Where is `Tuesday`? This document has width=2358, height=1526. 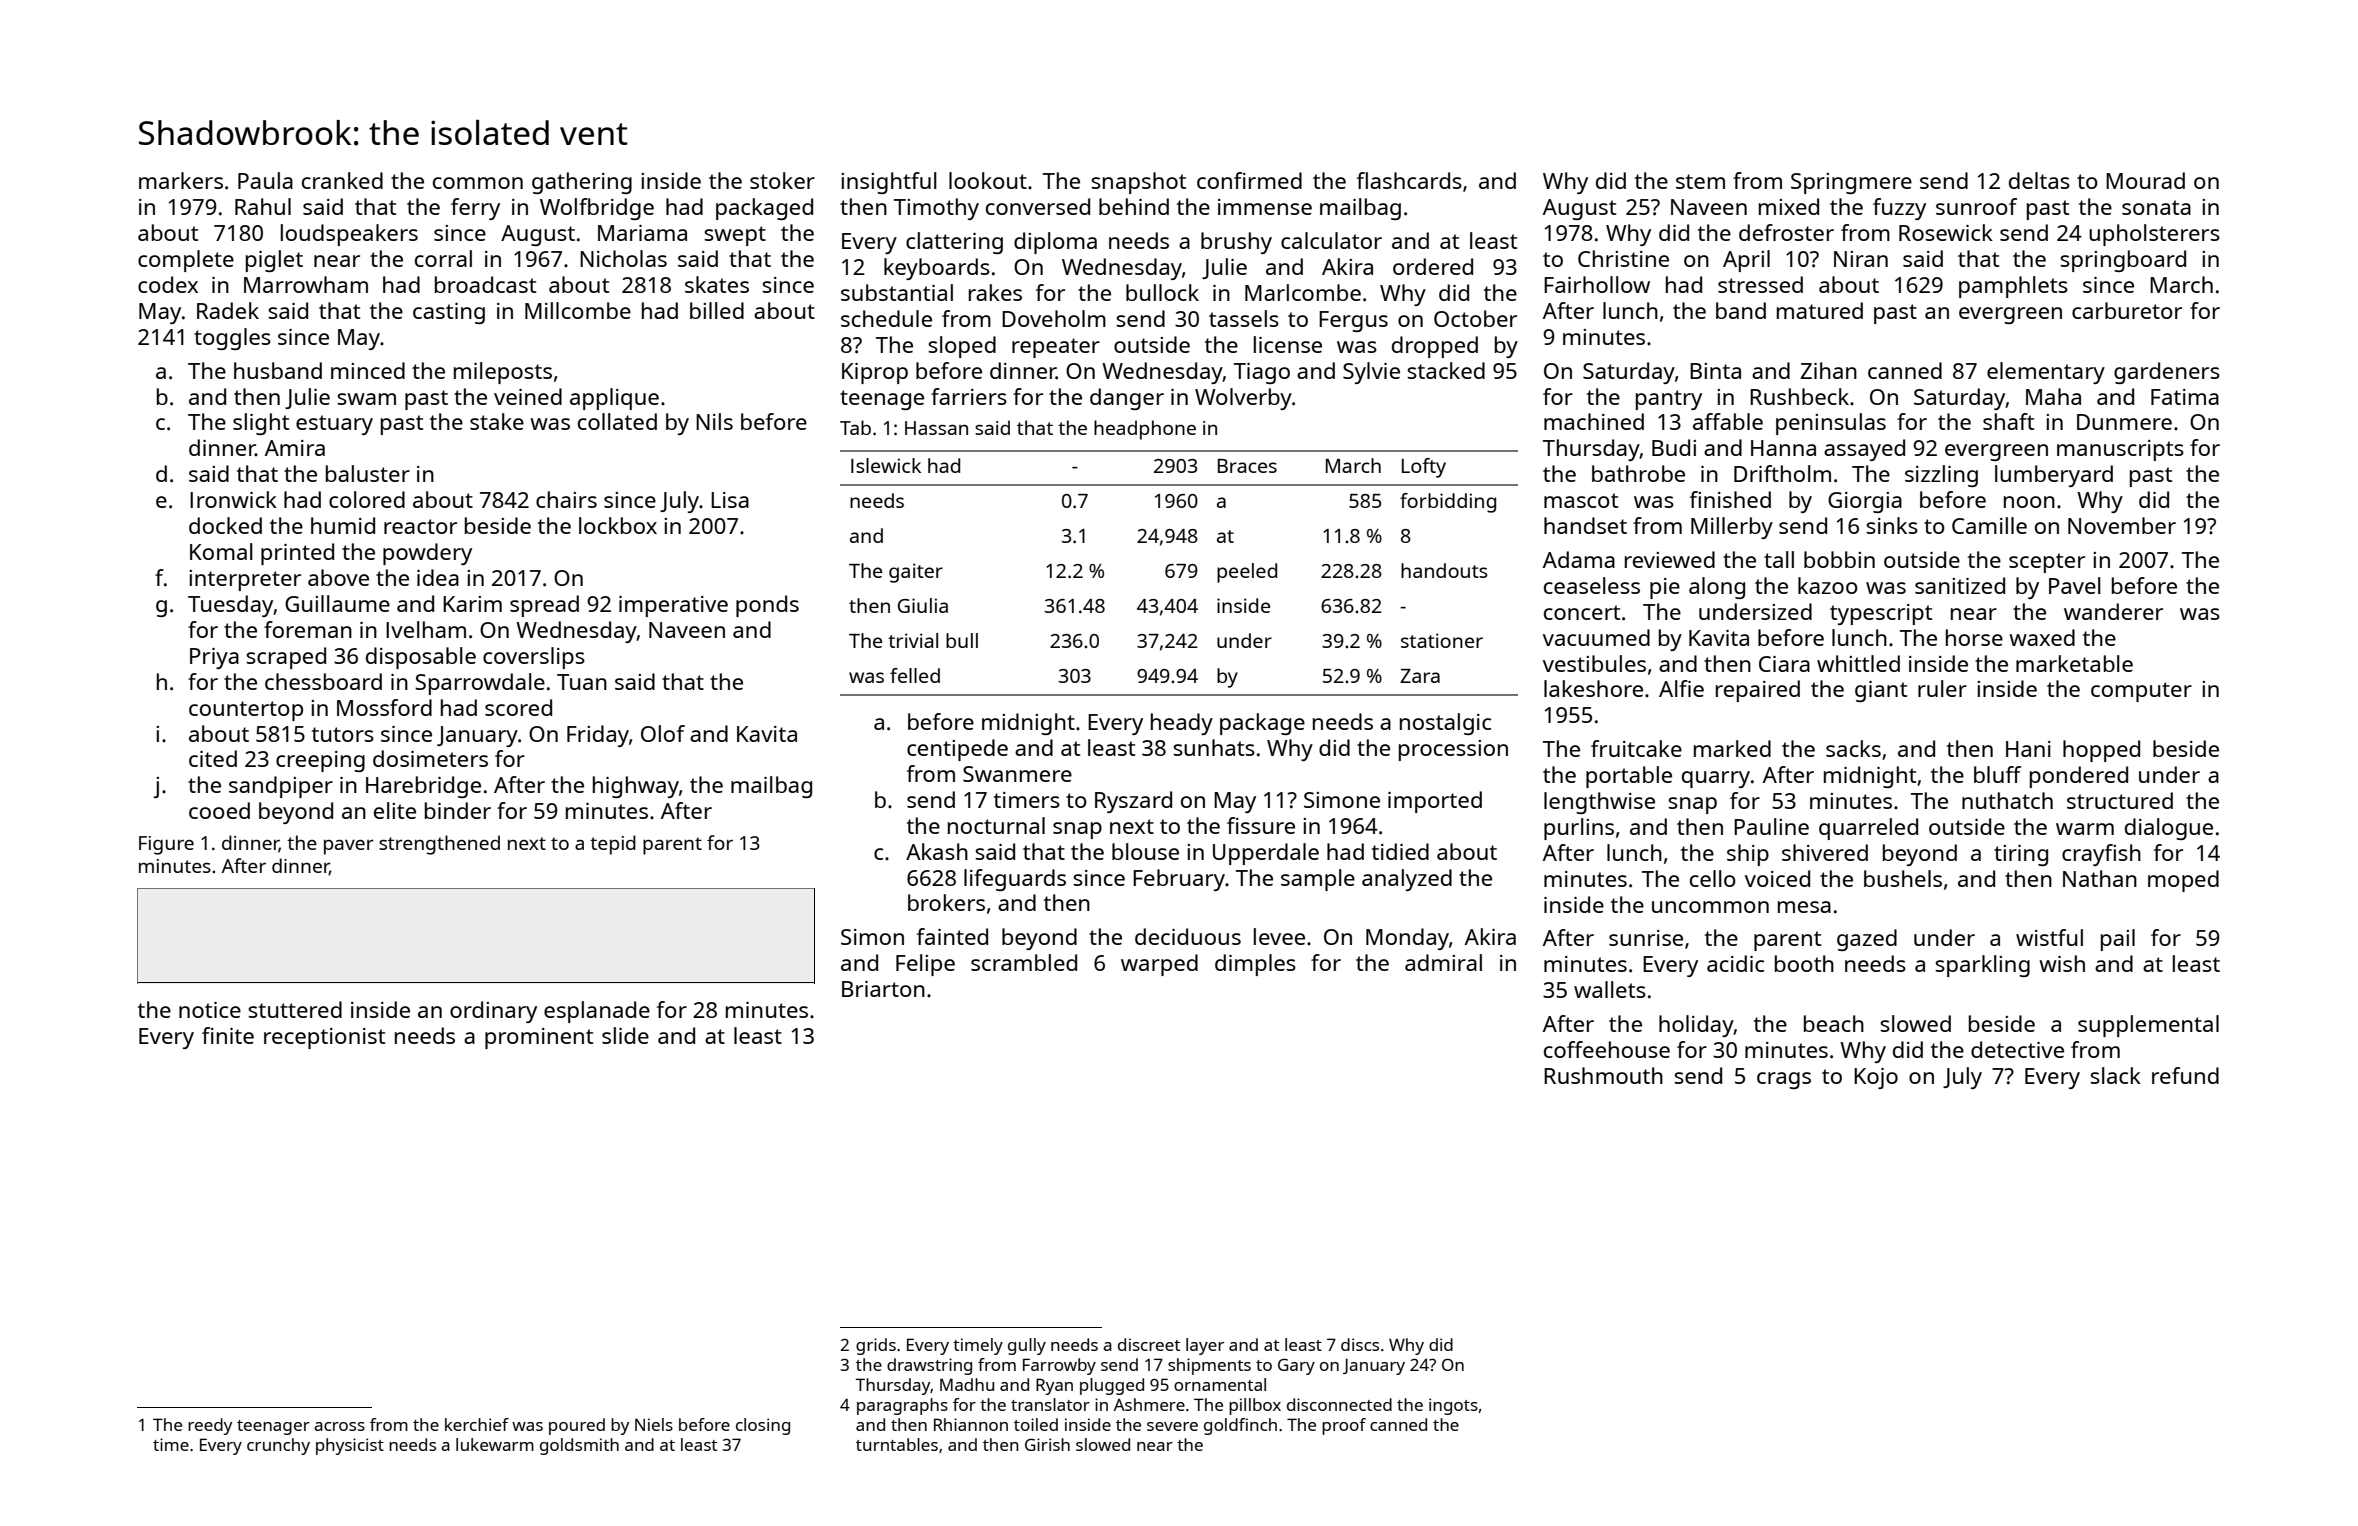
Tuesday is located at coordinates (231, 606).
